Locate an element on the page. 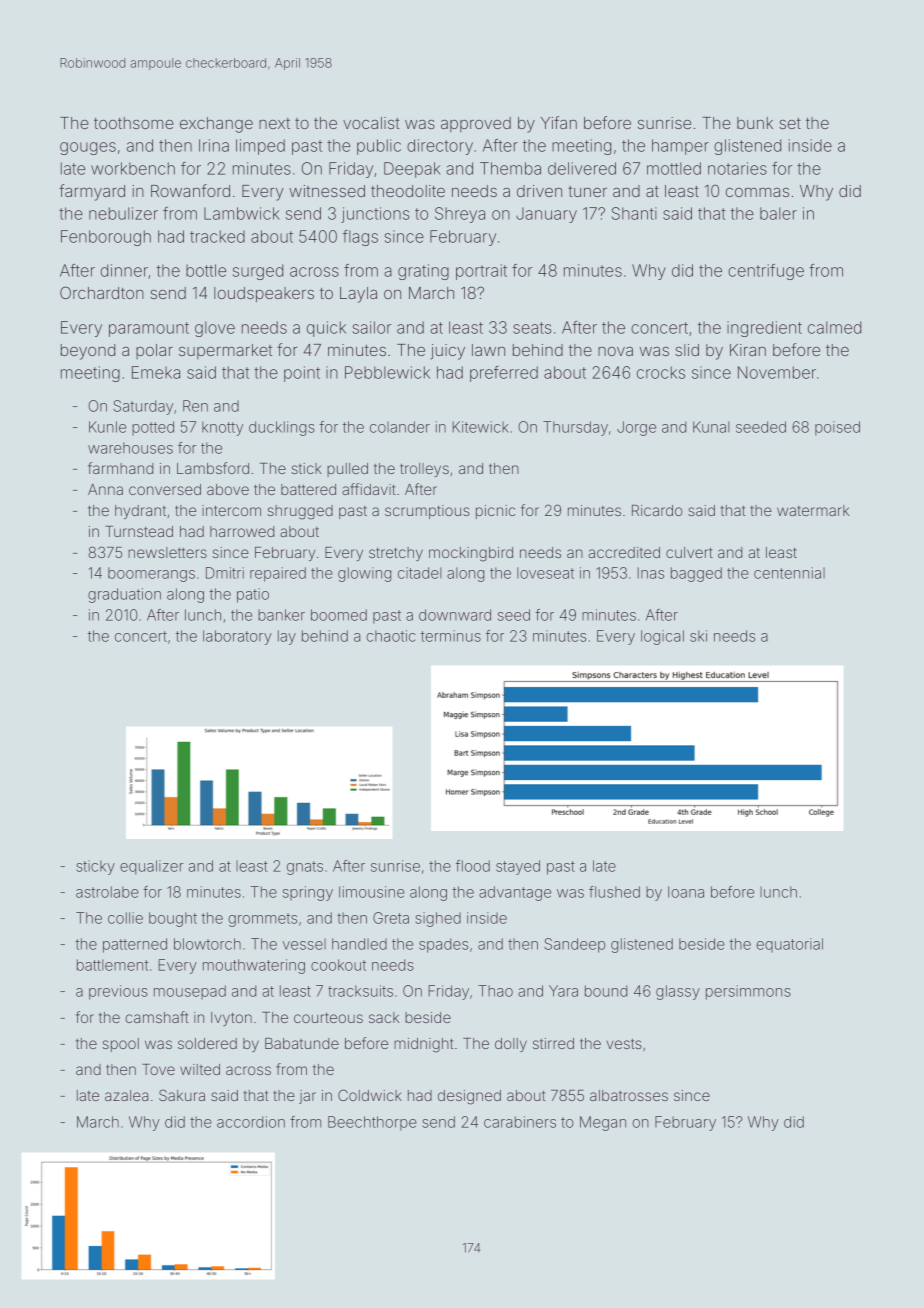  ducklings is located at coordinates (282, 428).
